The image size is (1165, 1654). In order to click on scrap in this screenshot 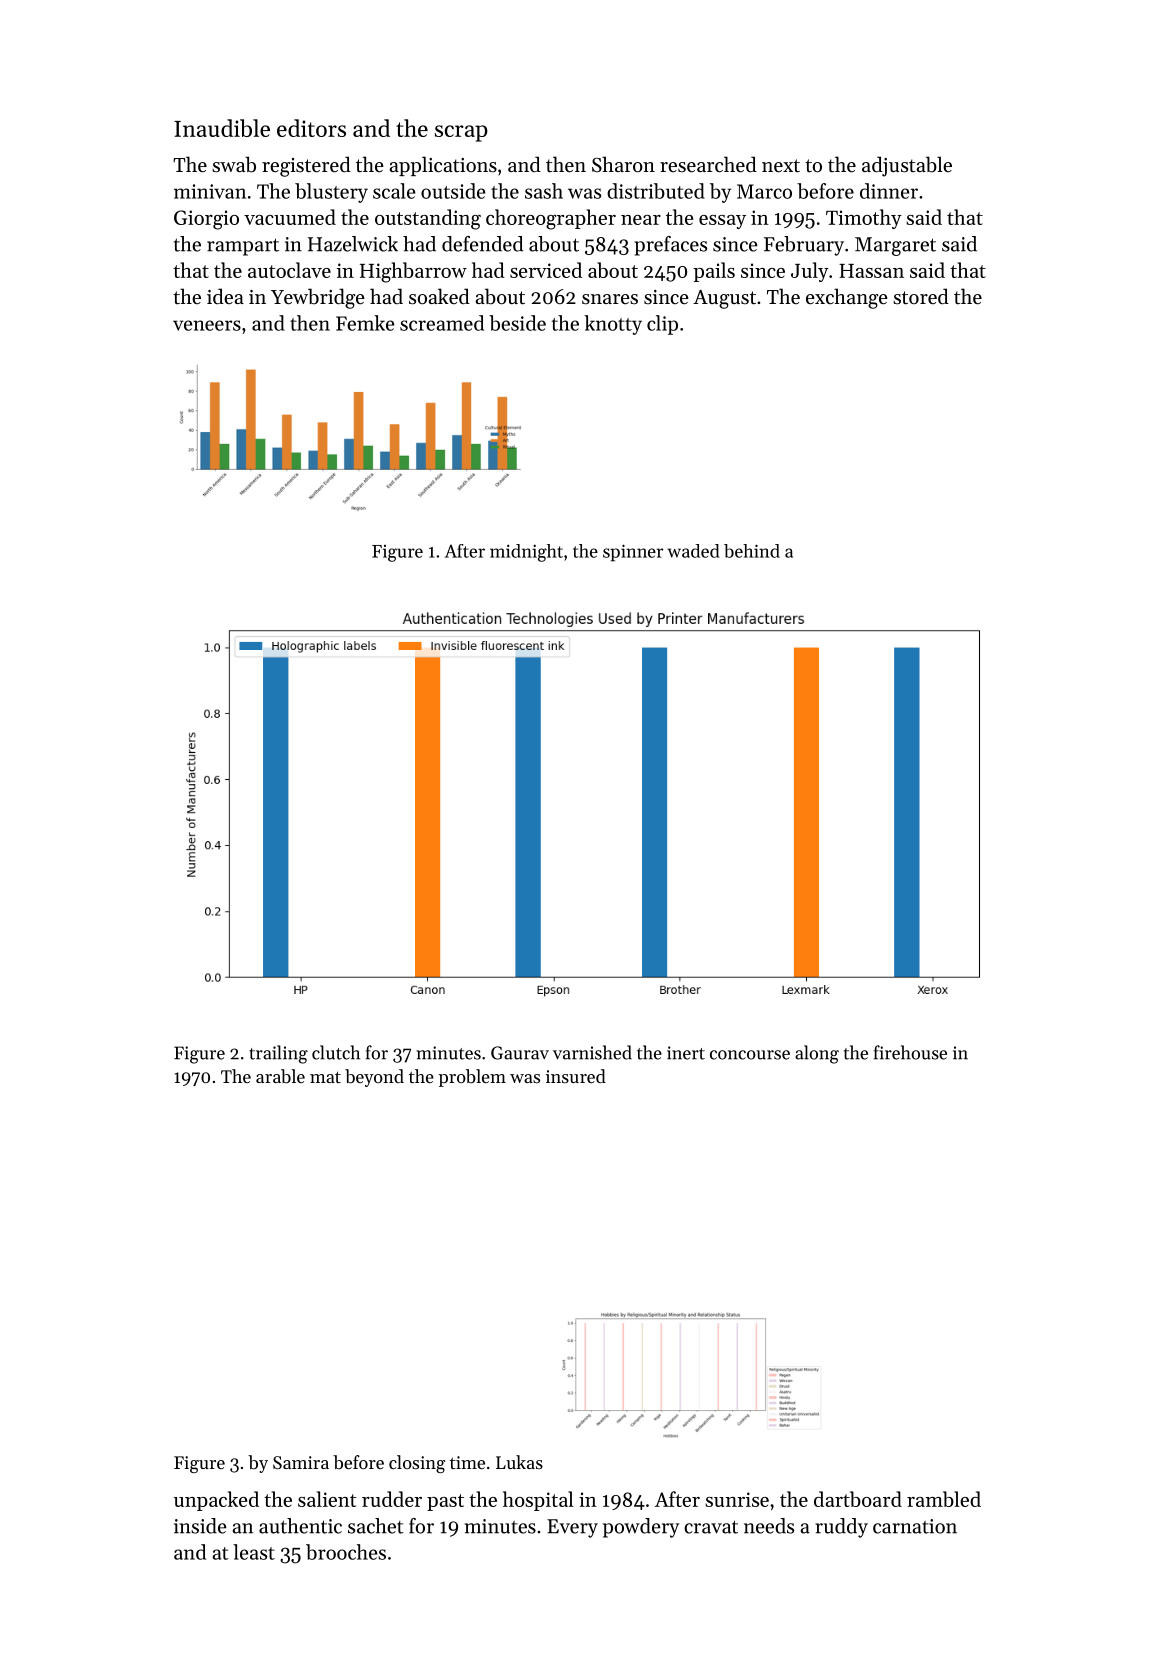, I will do `click(461, 133)`.
